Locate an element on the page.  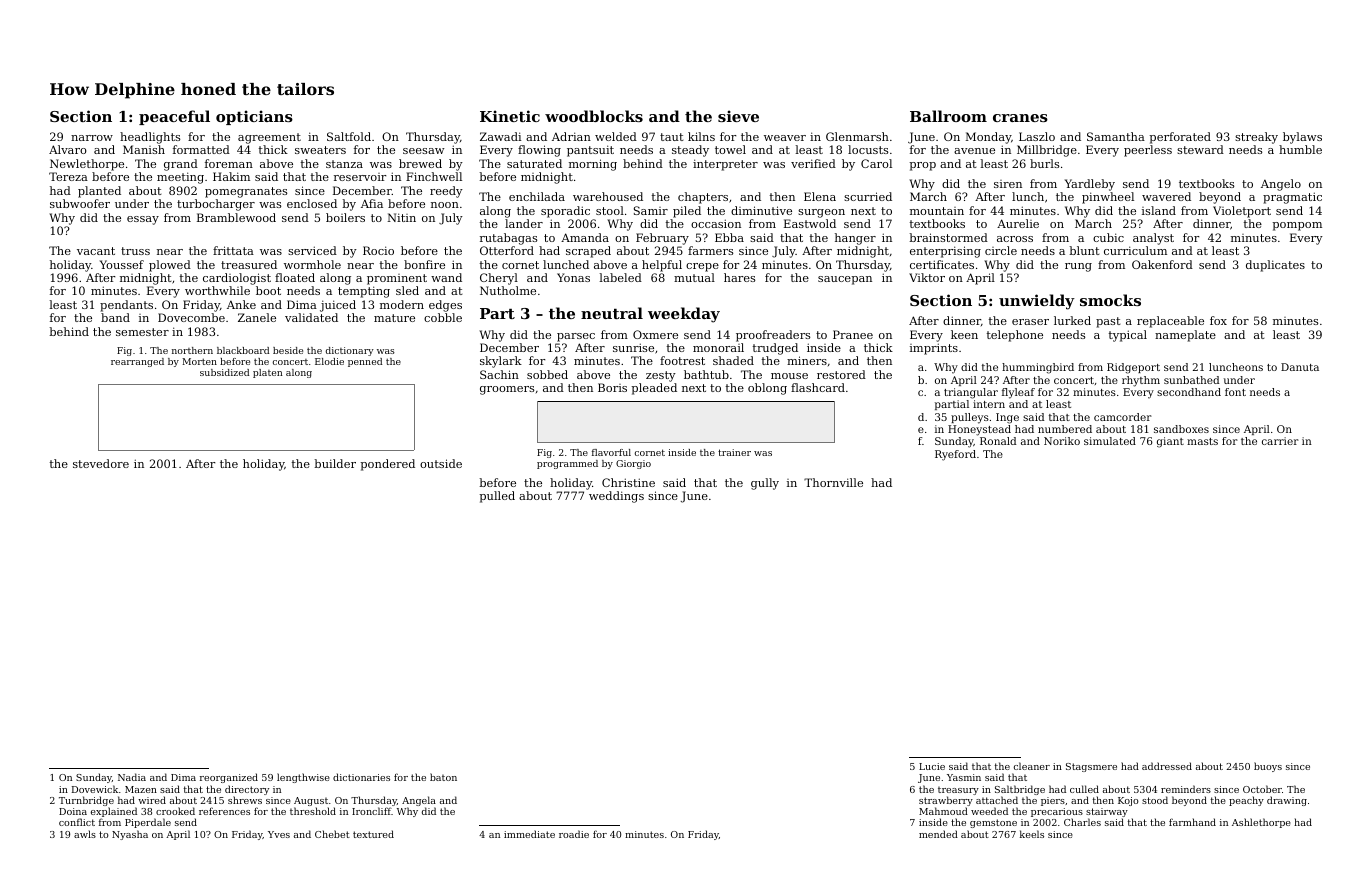
surgeon is located at coordinates (821, 213).
